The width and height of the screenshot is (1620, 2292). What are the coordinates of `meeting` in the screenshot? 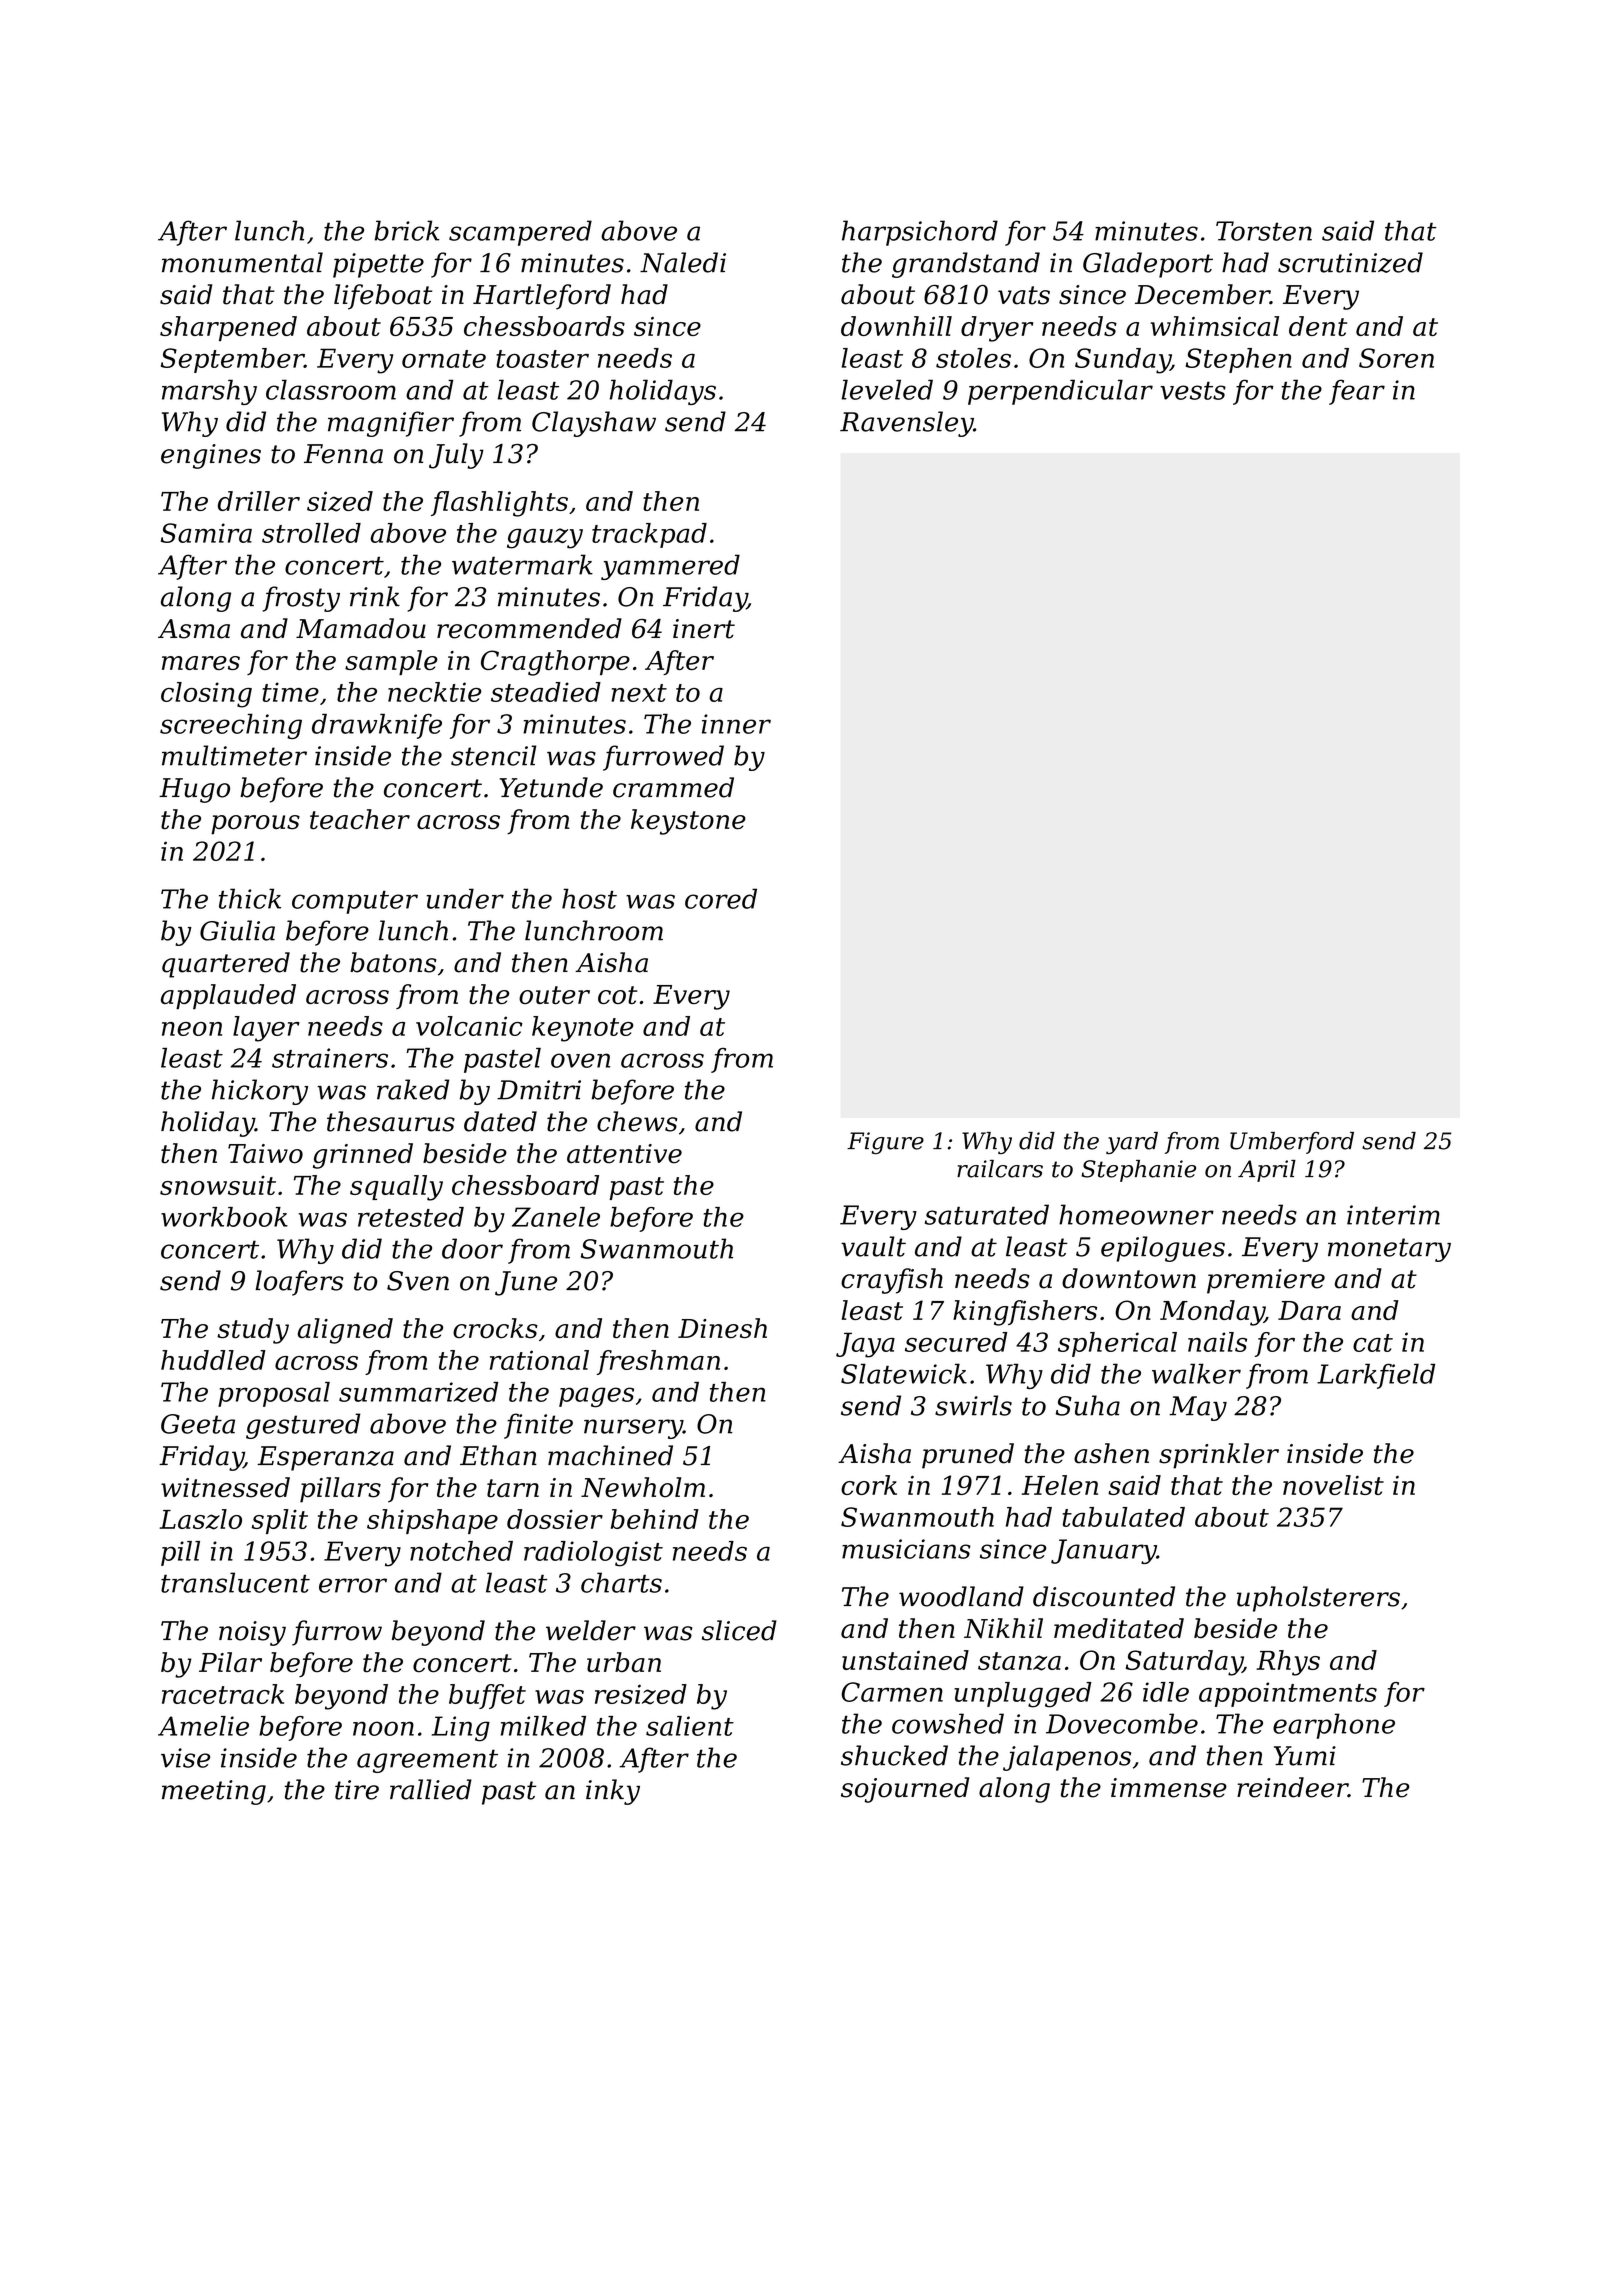 It's located at (214, 1792).
